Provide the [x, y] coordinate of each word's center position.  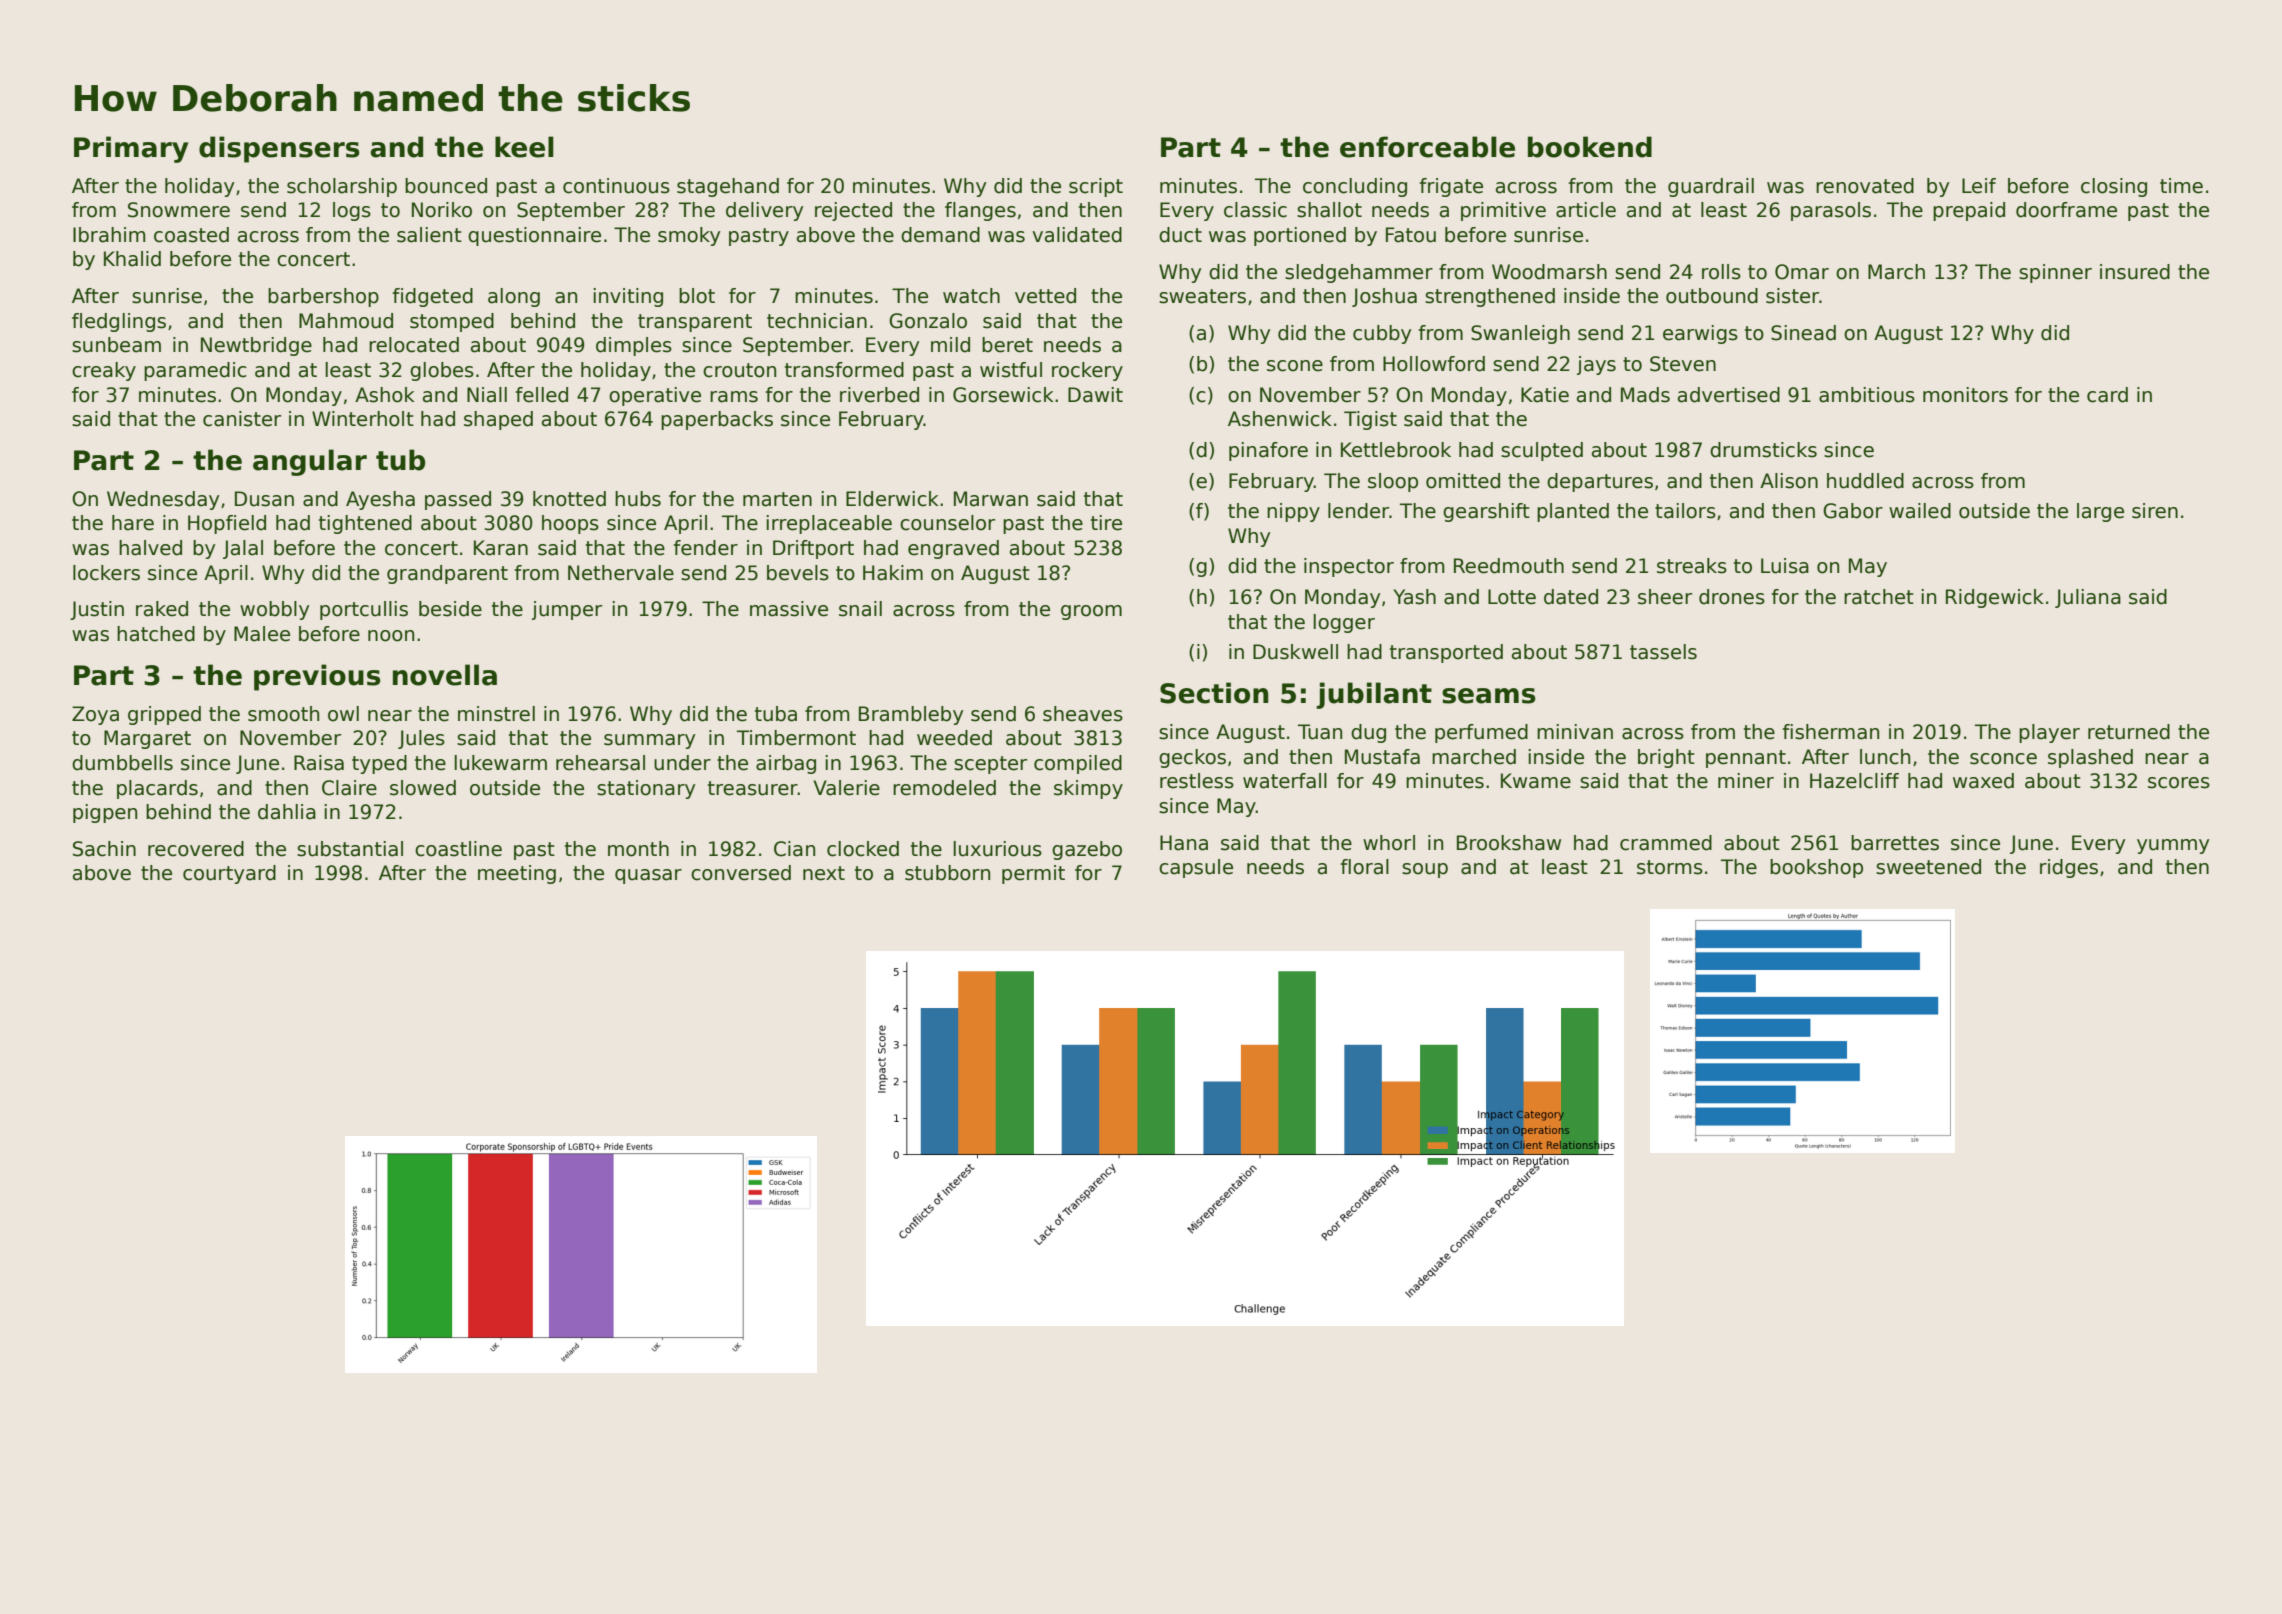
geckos [1192, 758]
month [638, 849]
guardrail [1711, 187]
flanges [980, 211]
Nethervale [621, 573]
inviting [628, 297]
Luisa [1785, 566]
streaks [1692, 566]
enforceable [1427, 147]
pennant [1746, 759]
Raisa [319, 763]
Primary [131, 149]
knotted [569, 499]
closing [2114, 187]
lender [1359, 511]
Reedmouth [1509, 566]
